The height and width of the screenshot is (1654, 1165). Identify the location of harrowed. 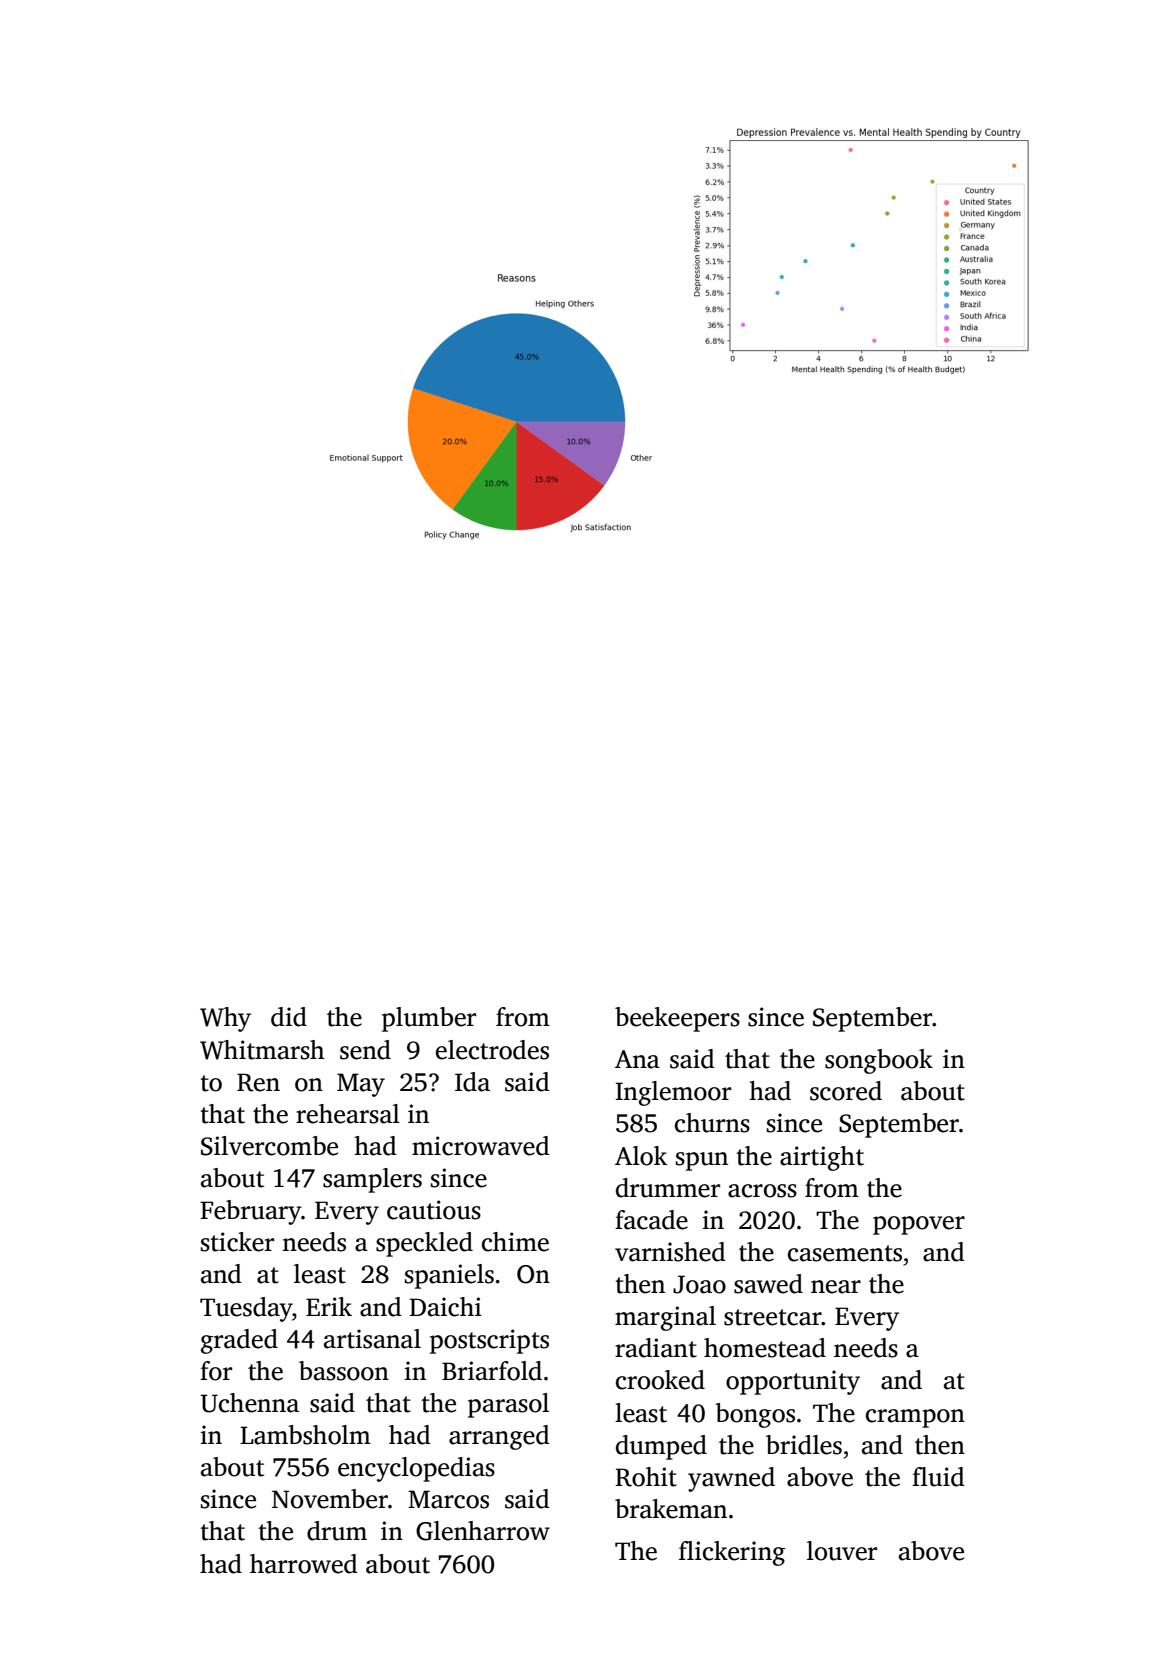
(304, 1564).
